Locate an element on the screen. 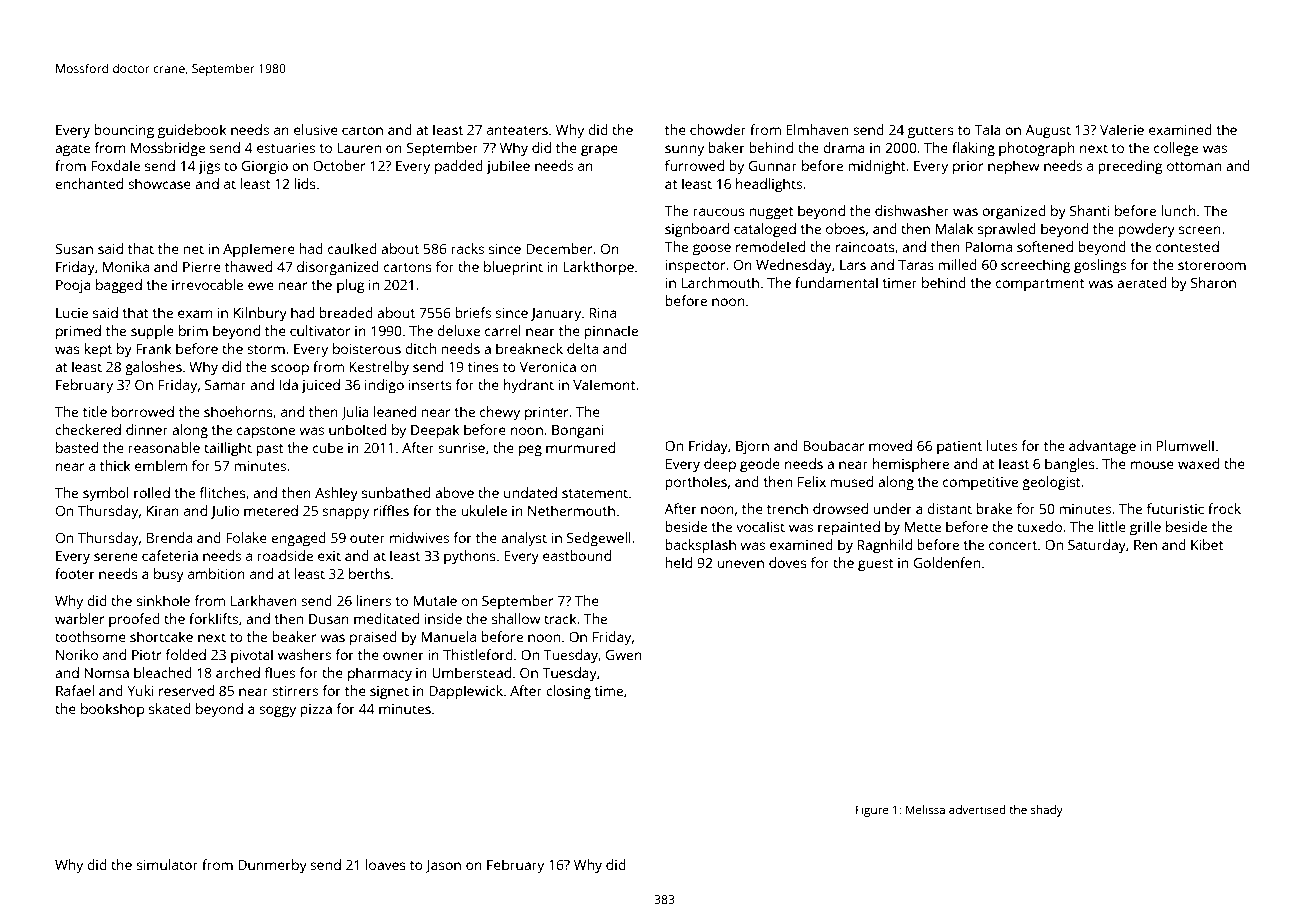  Umberstead is located at coordinates (471, 672).
